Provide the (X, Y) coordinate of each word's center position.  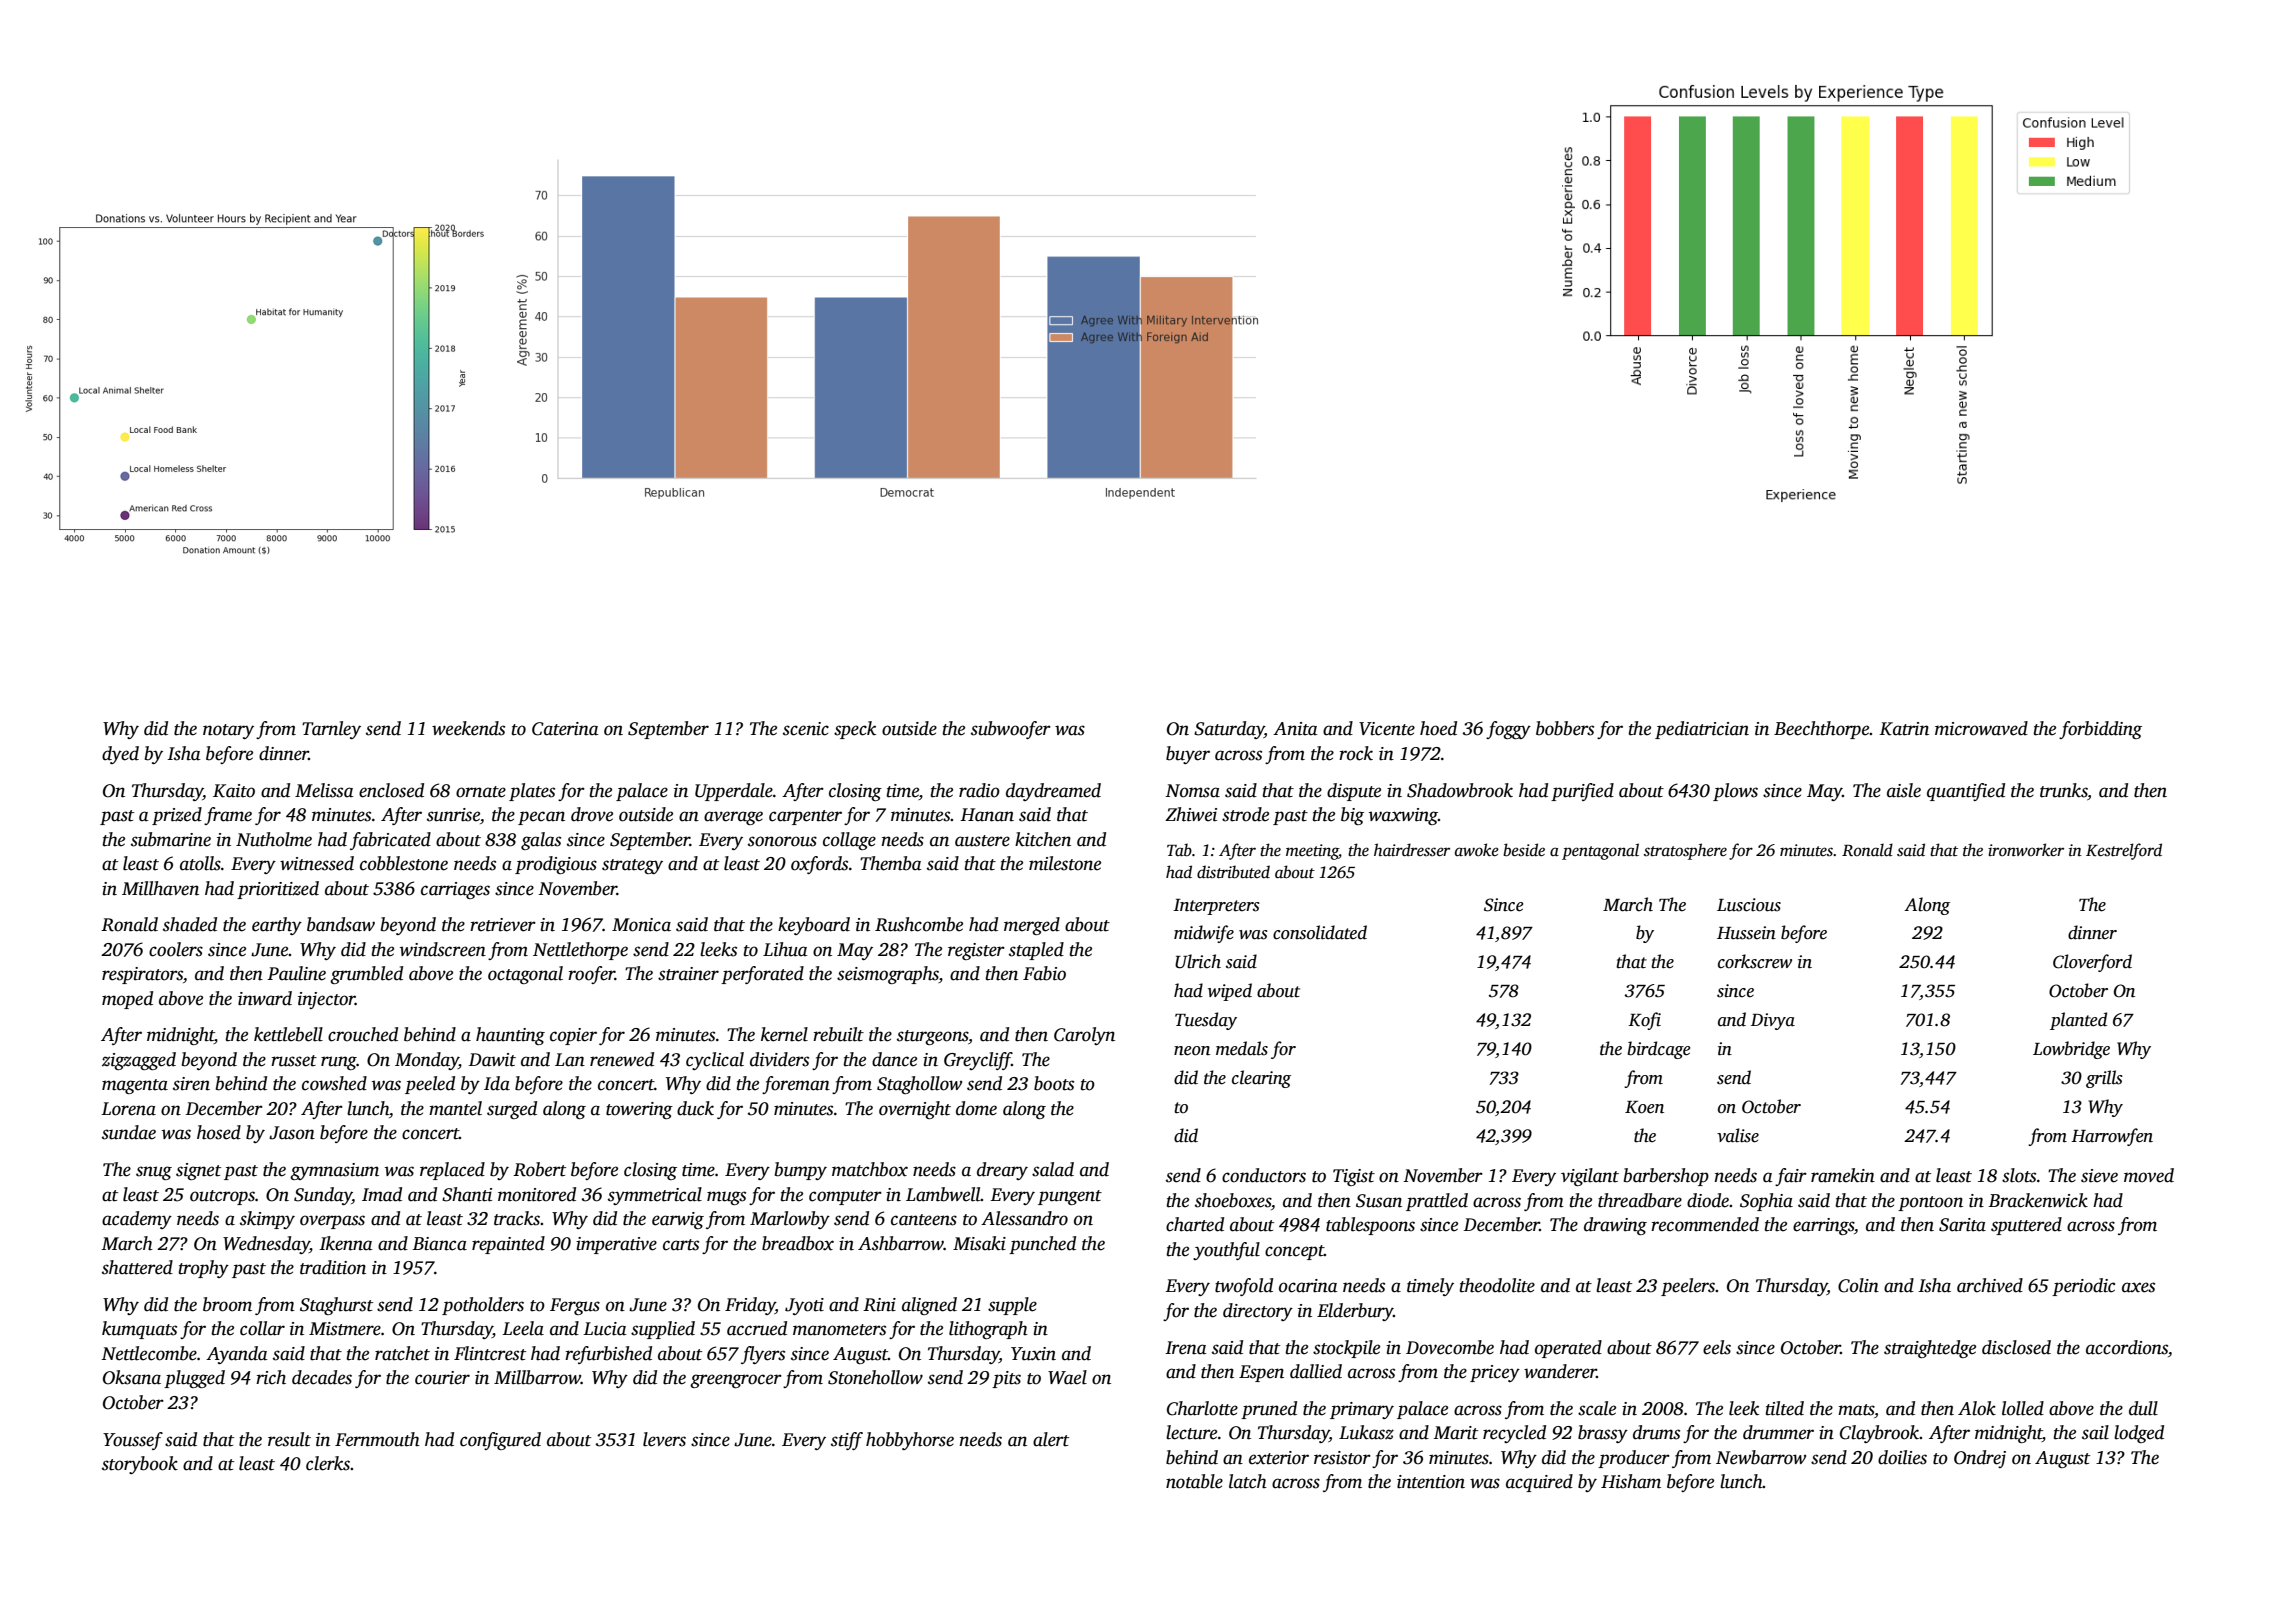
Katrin (1904, 729)
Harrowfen (2112, 1137)
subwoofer (1011, 730)
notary (228, 731)
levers (664, 1439)
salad (1053, 1169)
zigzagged (139, 1061)
